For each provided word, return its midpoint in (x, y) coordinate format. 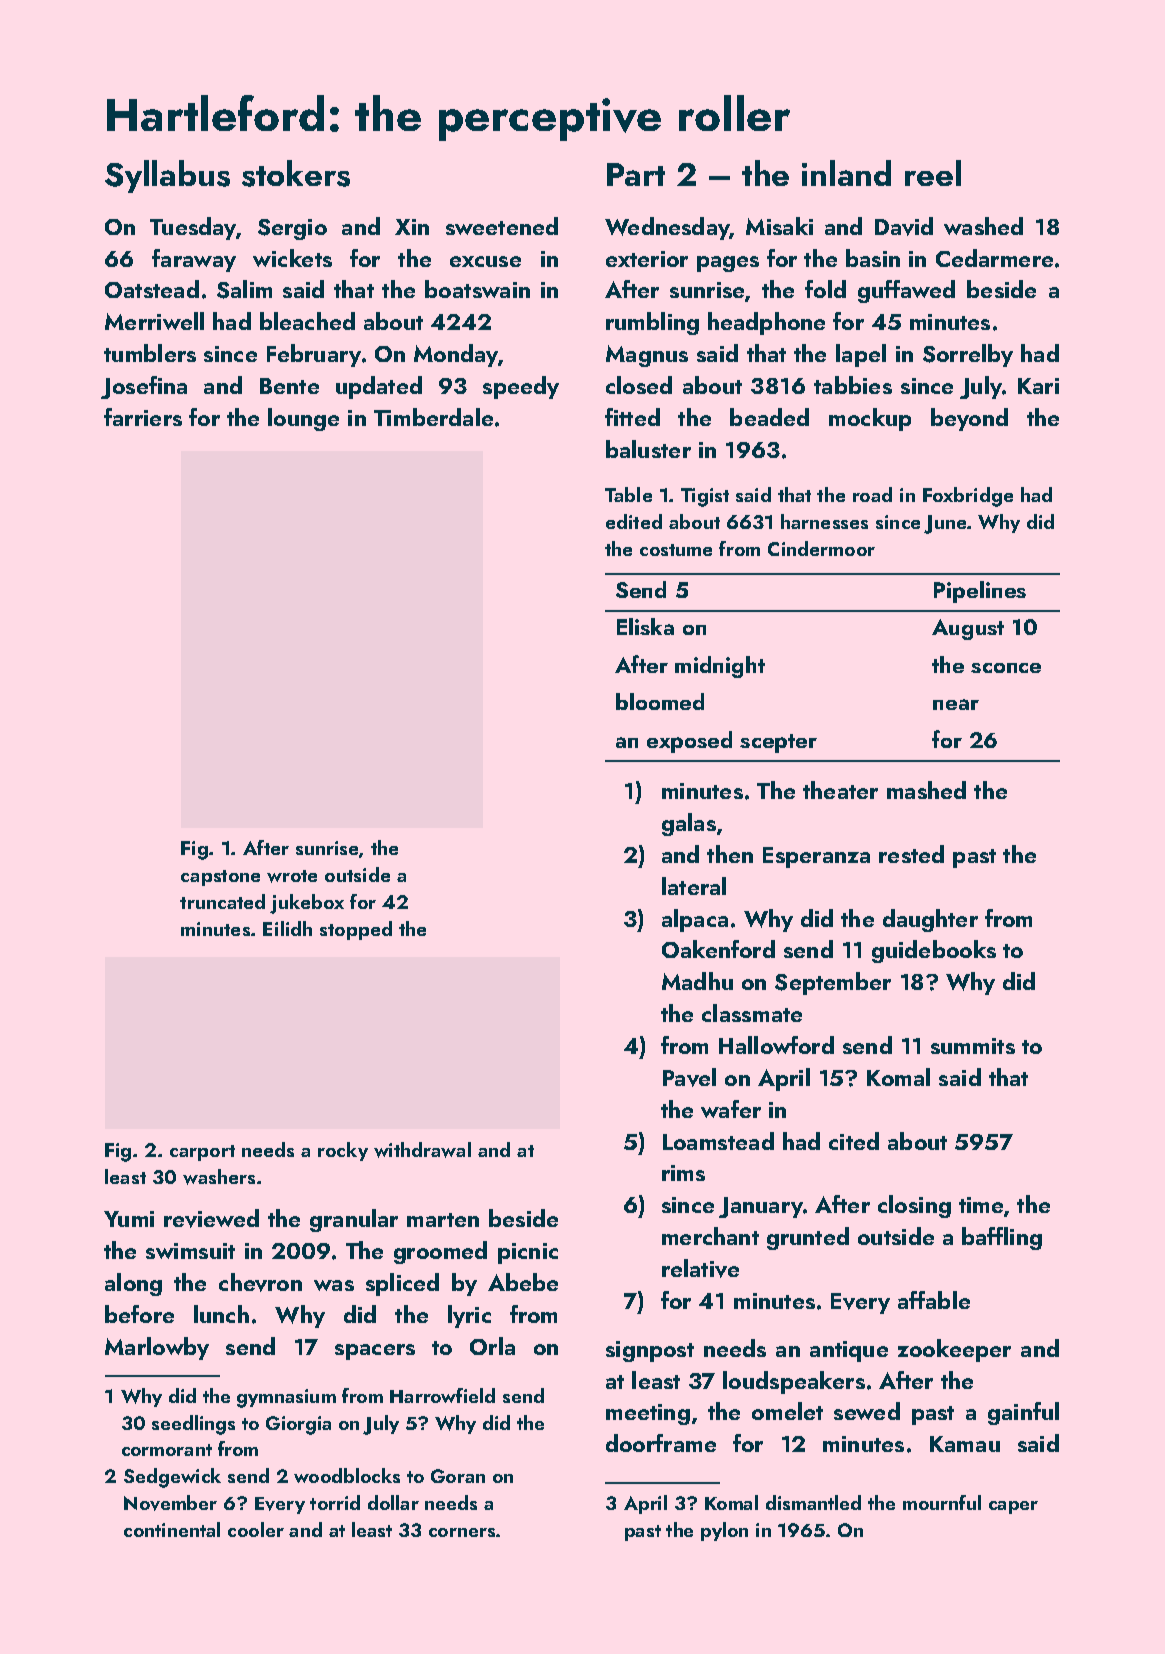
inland (846, 173)
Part (636, 174)
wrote (292, 876)
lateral (694, 886)
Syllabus (167, 176)
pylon (724, 1531)
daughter (930, 920)
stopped (356, 930)
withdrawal (422, 1150)
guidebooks (934, 951)
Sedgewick (172, 1478)
